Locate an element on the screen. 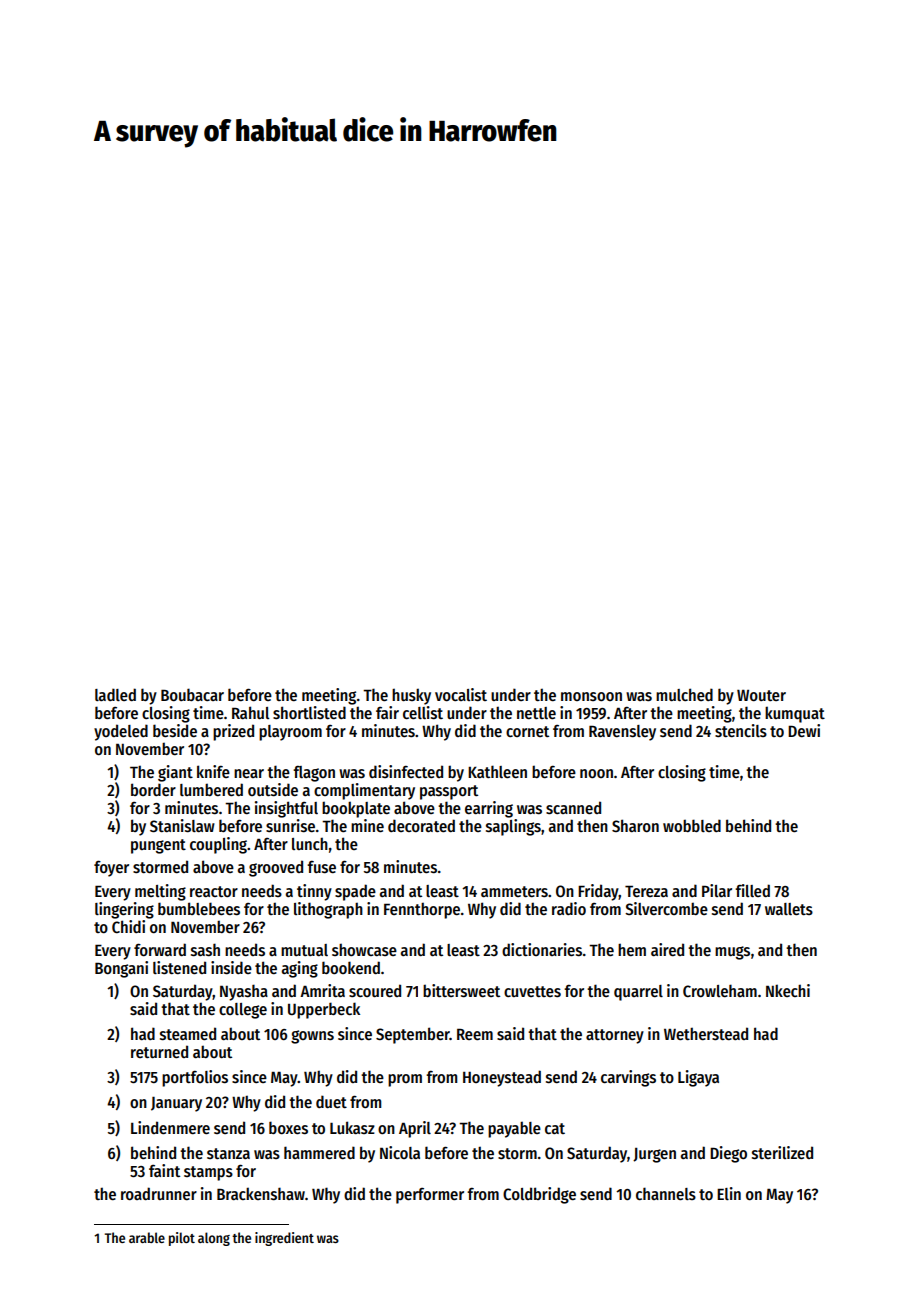 The image size is (924, 1308). Ravensley is located at coordinates (622, 733).
